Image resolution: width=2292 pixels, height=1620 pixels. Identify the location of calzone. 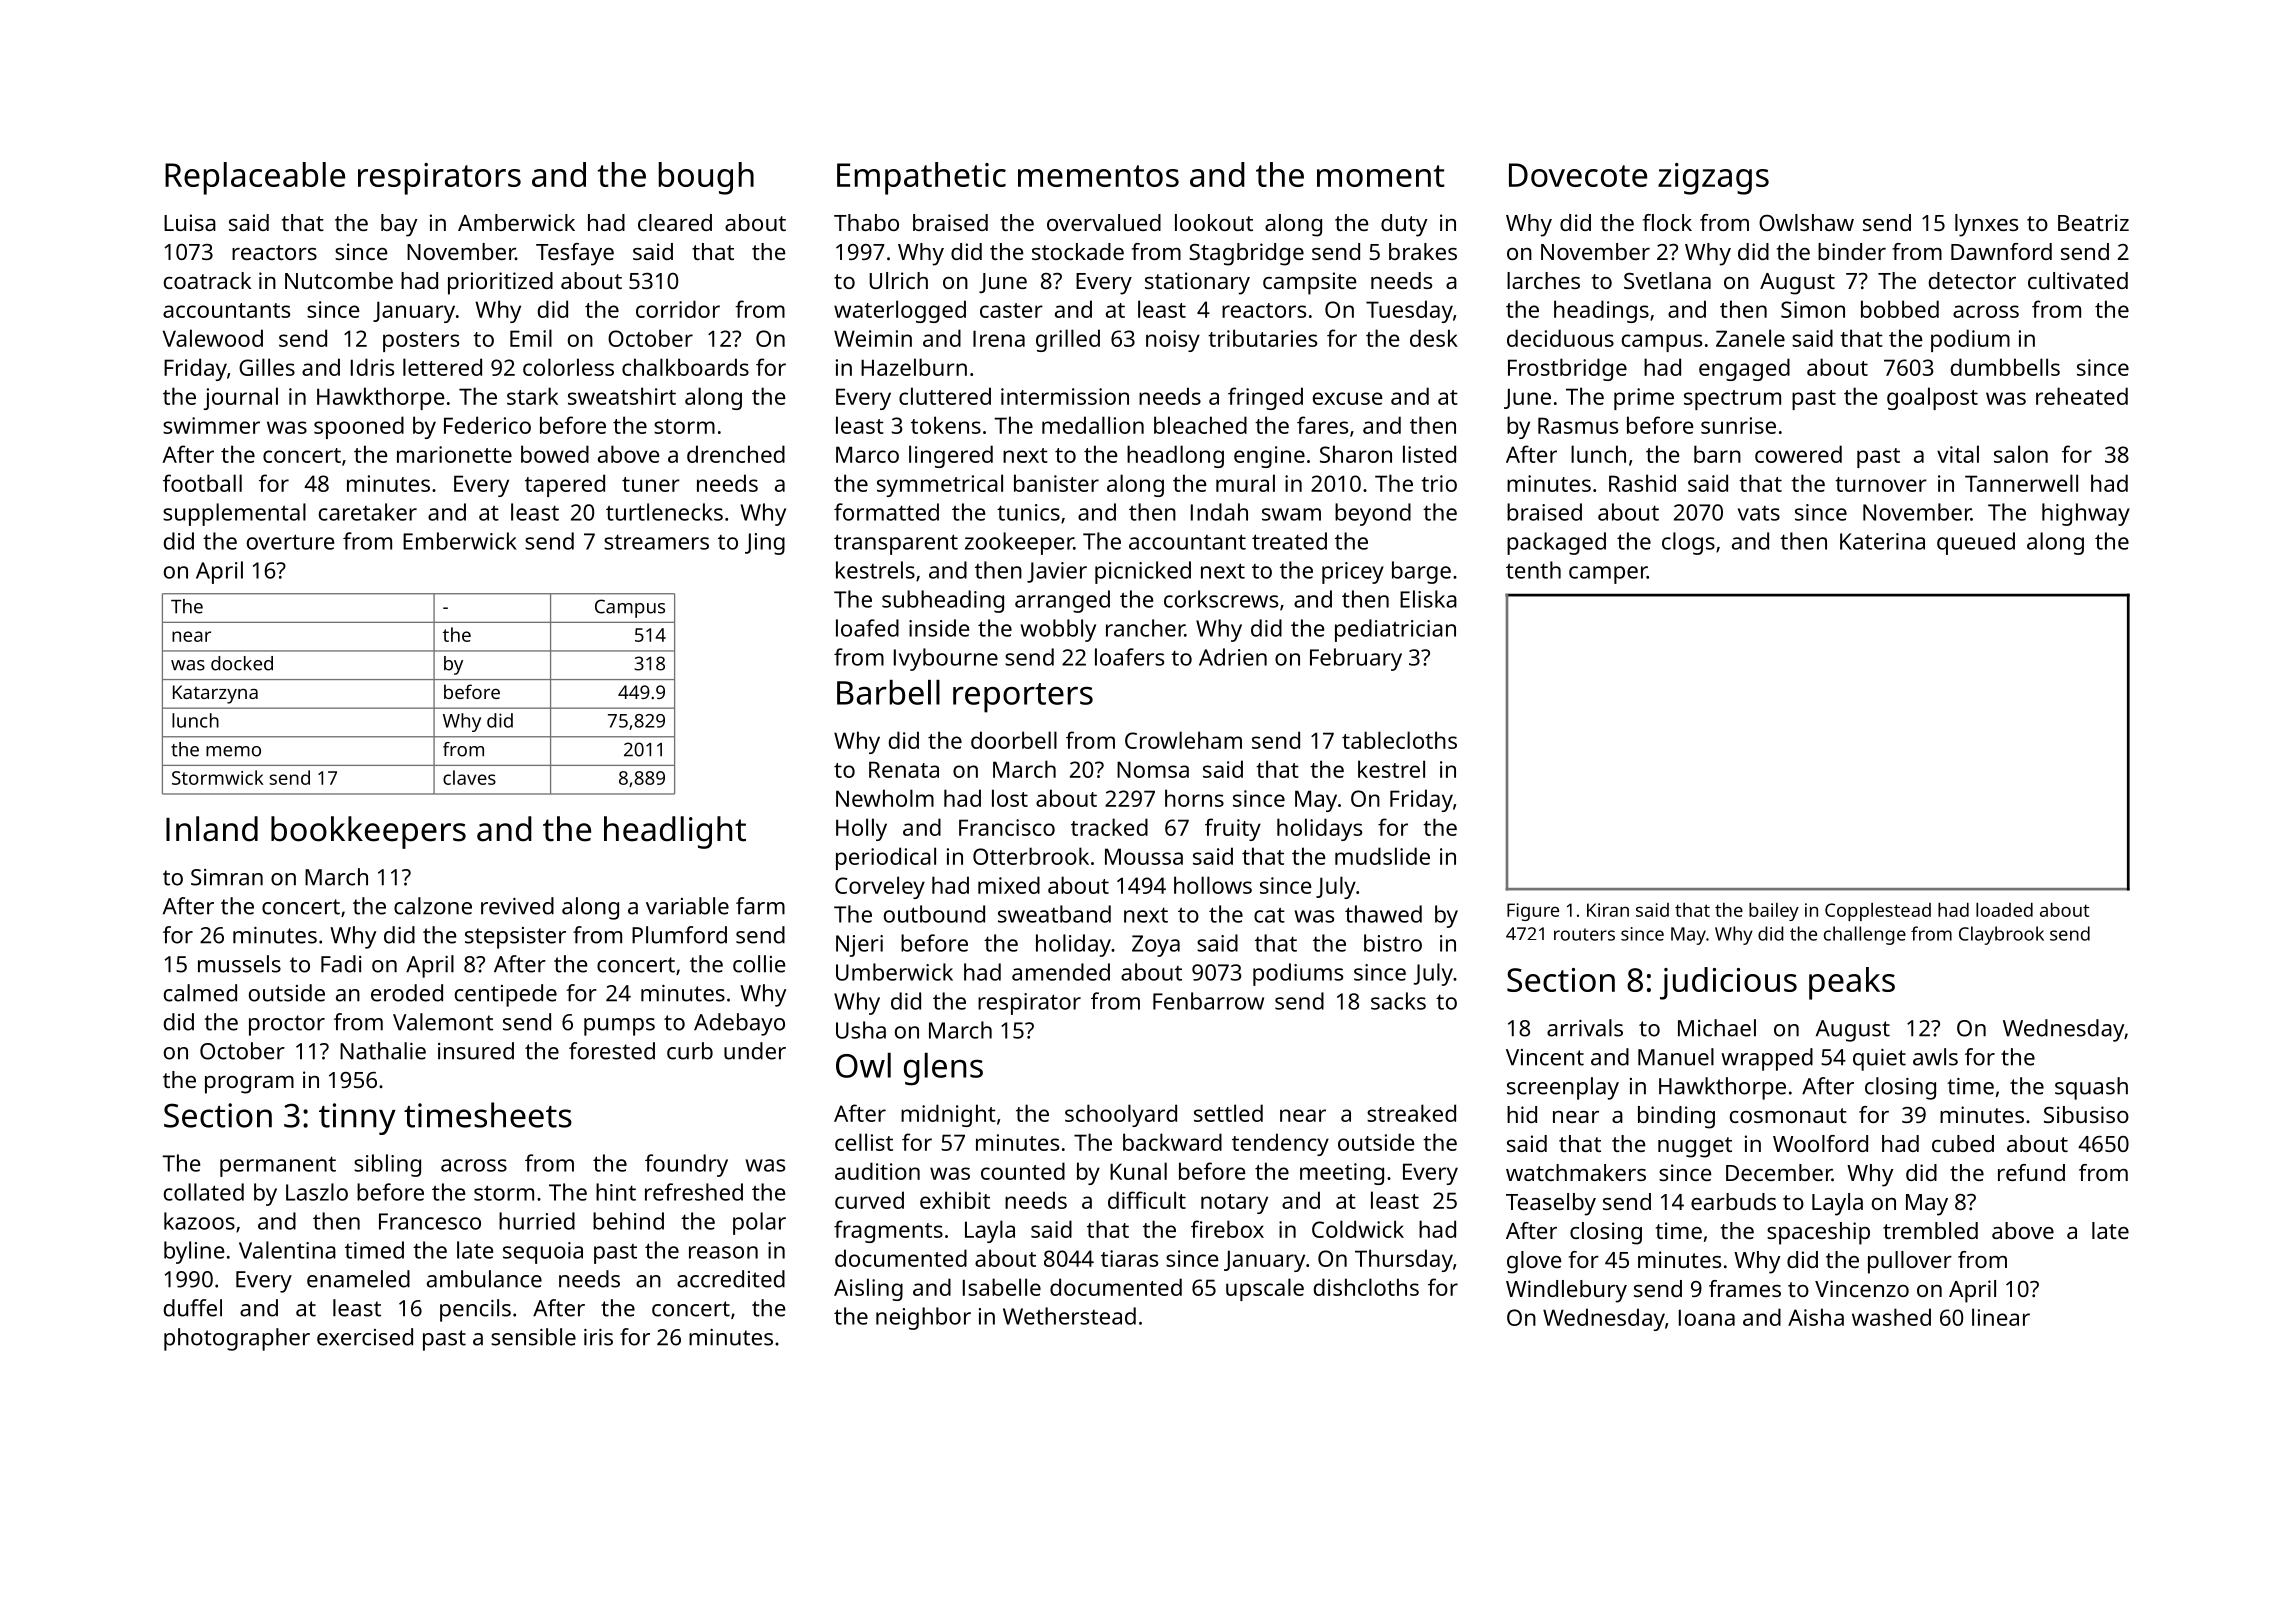
(433, 906).
